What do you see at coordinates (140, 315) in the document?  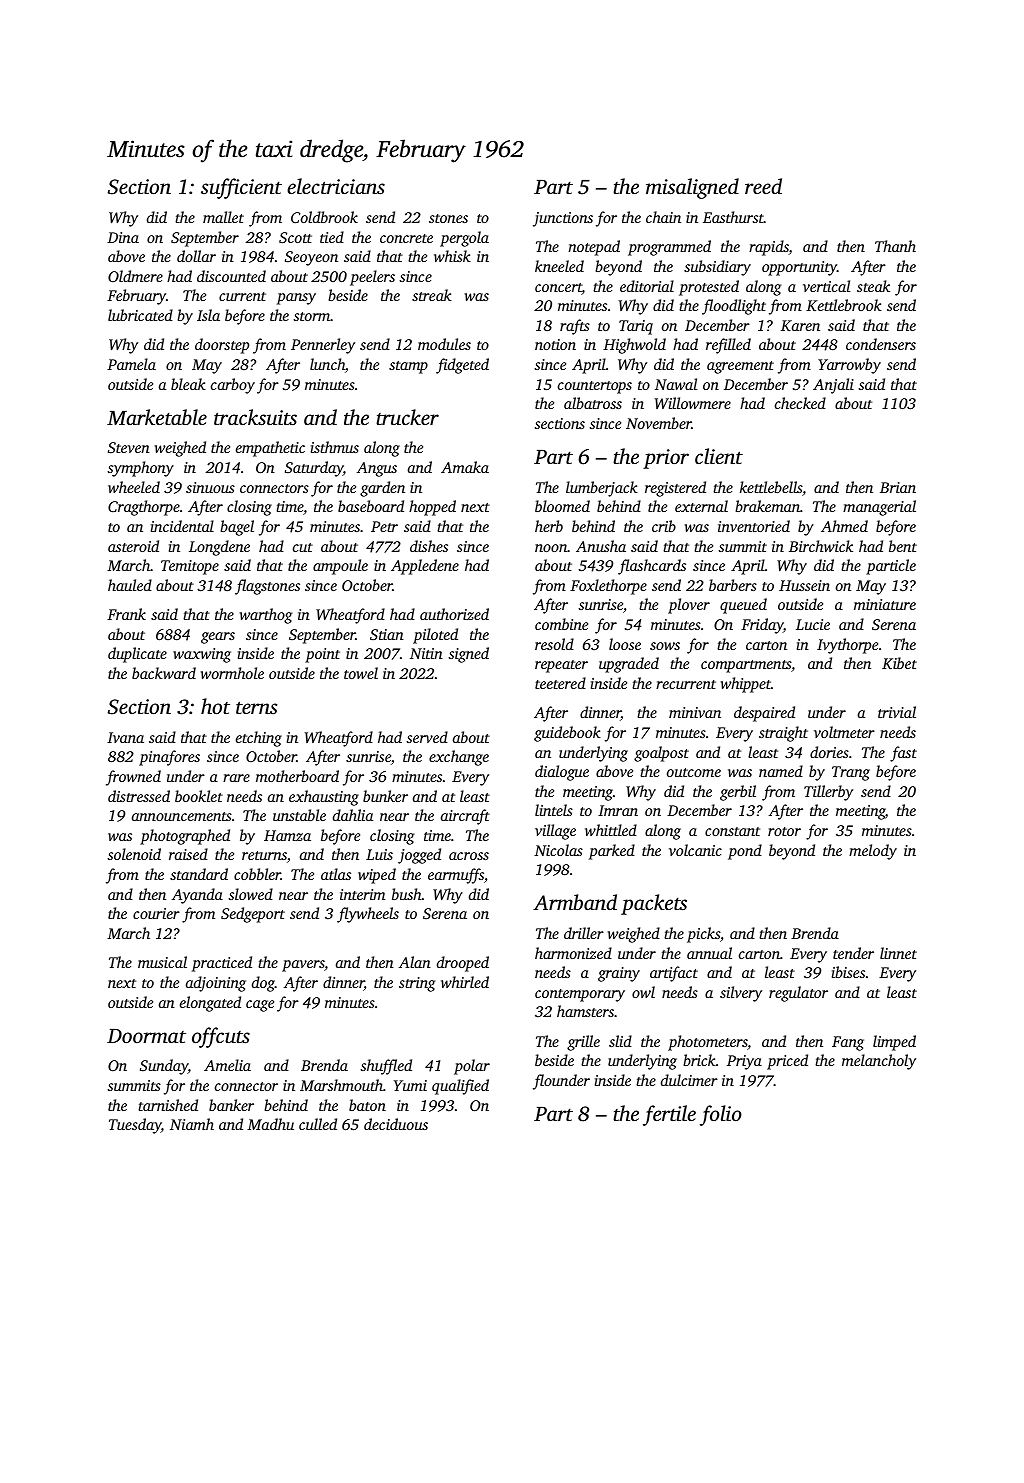 I see `lubricated` at bounding box center [140, 315].
